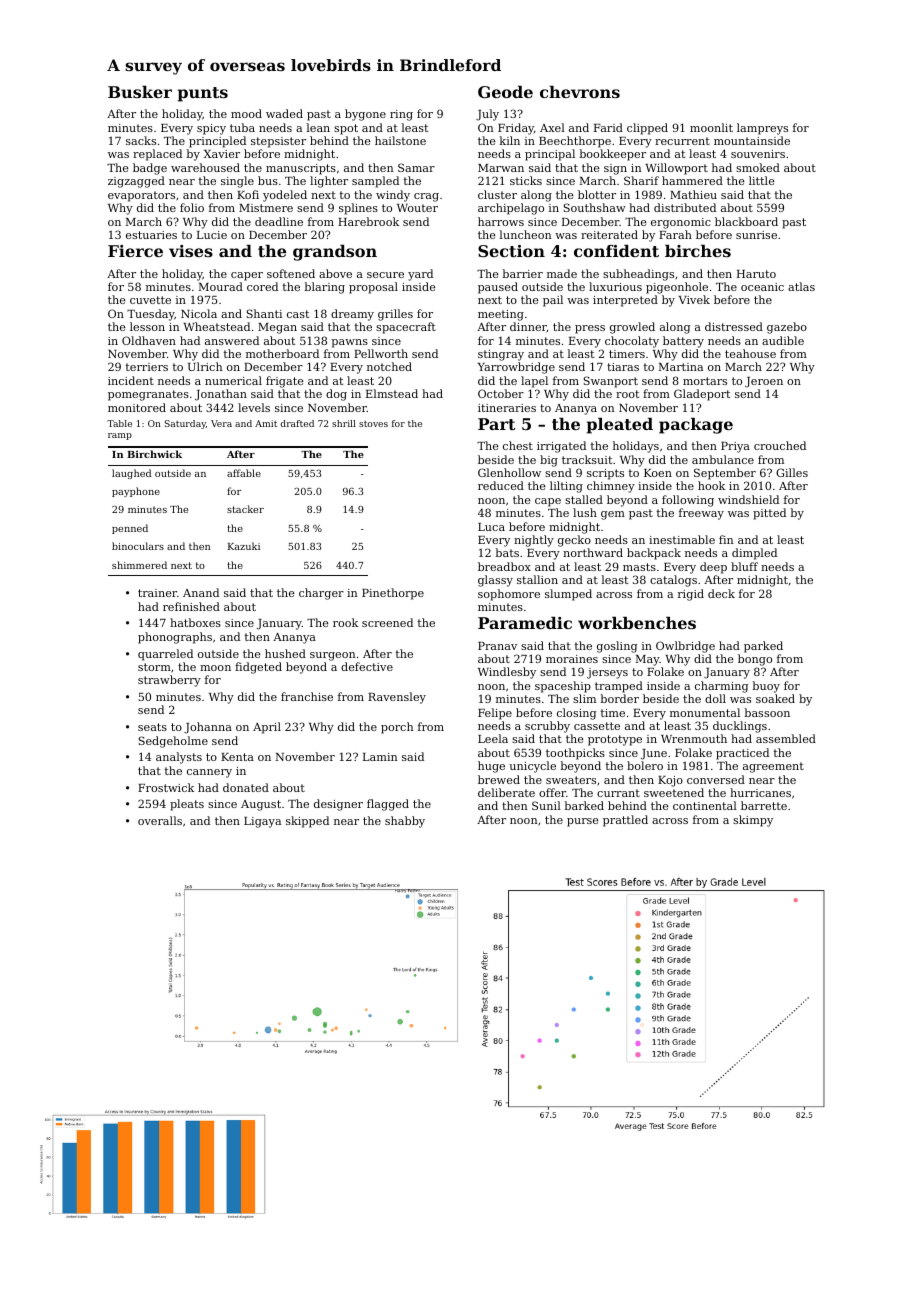 This screenshot has width=924, height=1308. Describe the element at coordinates (627, 394) in the screenshot. I see `root` at that location.
